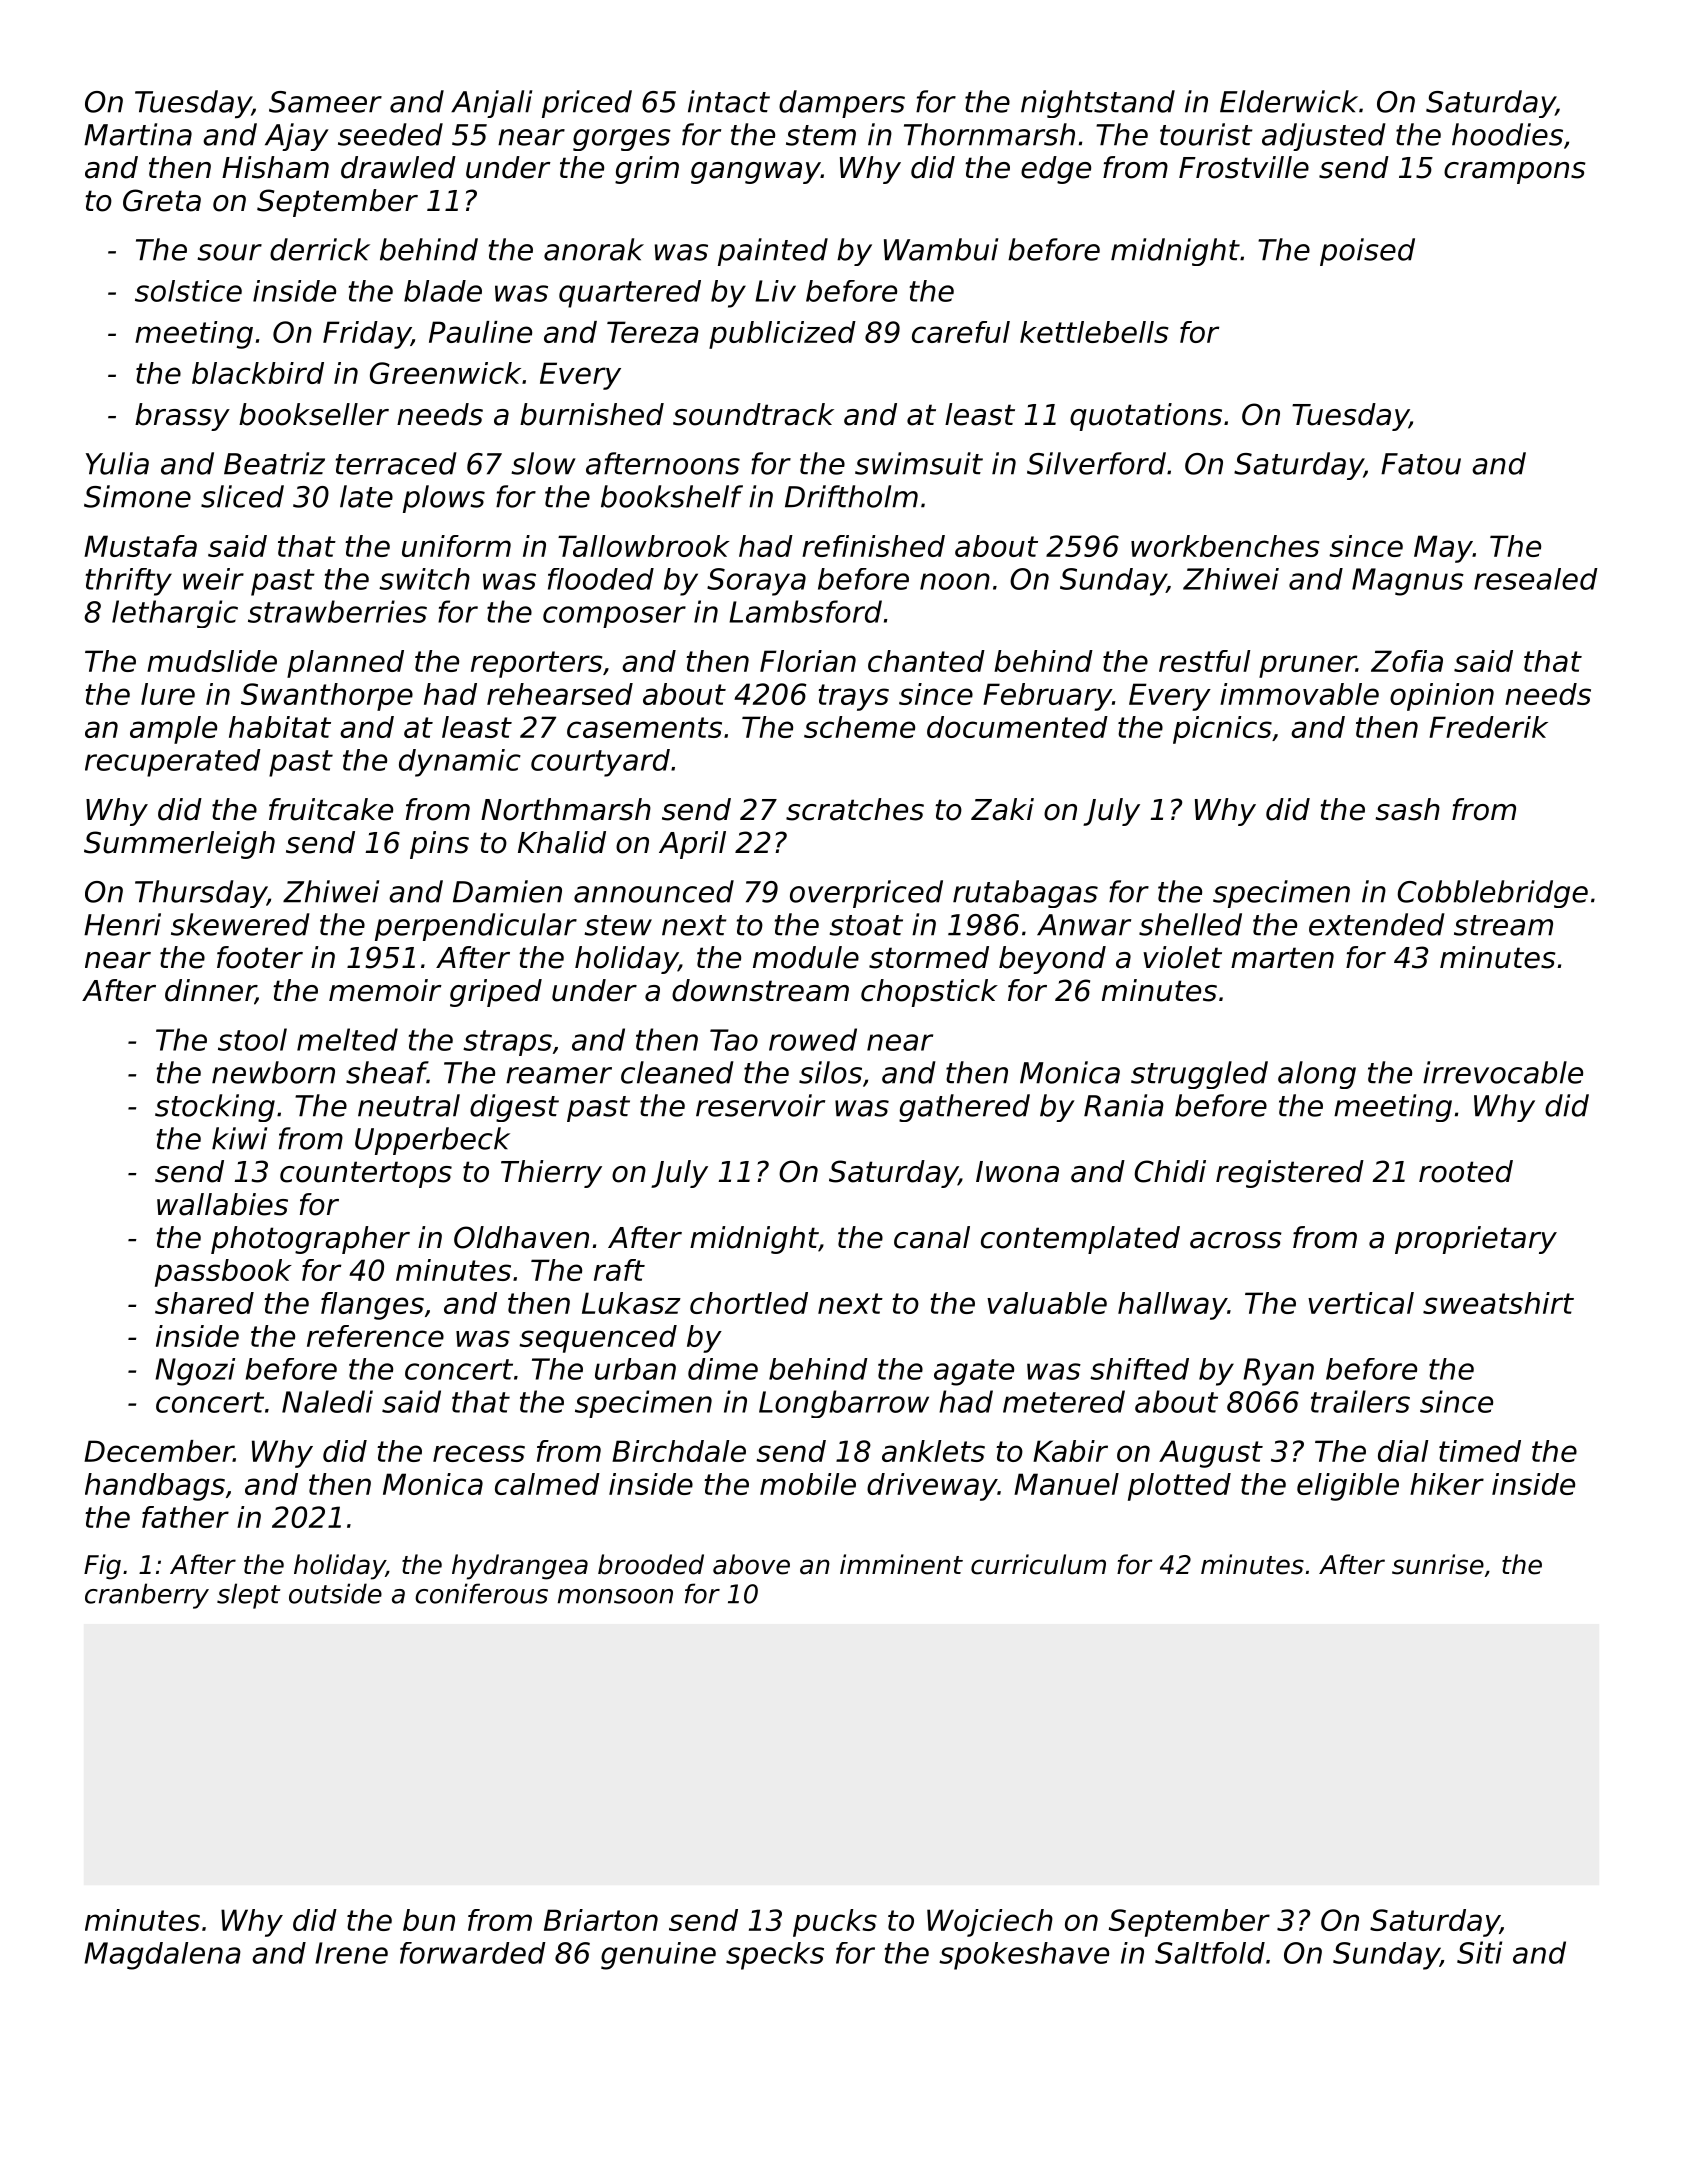  I want to click on stem, so click(821, 135).
